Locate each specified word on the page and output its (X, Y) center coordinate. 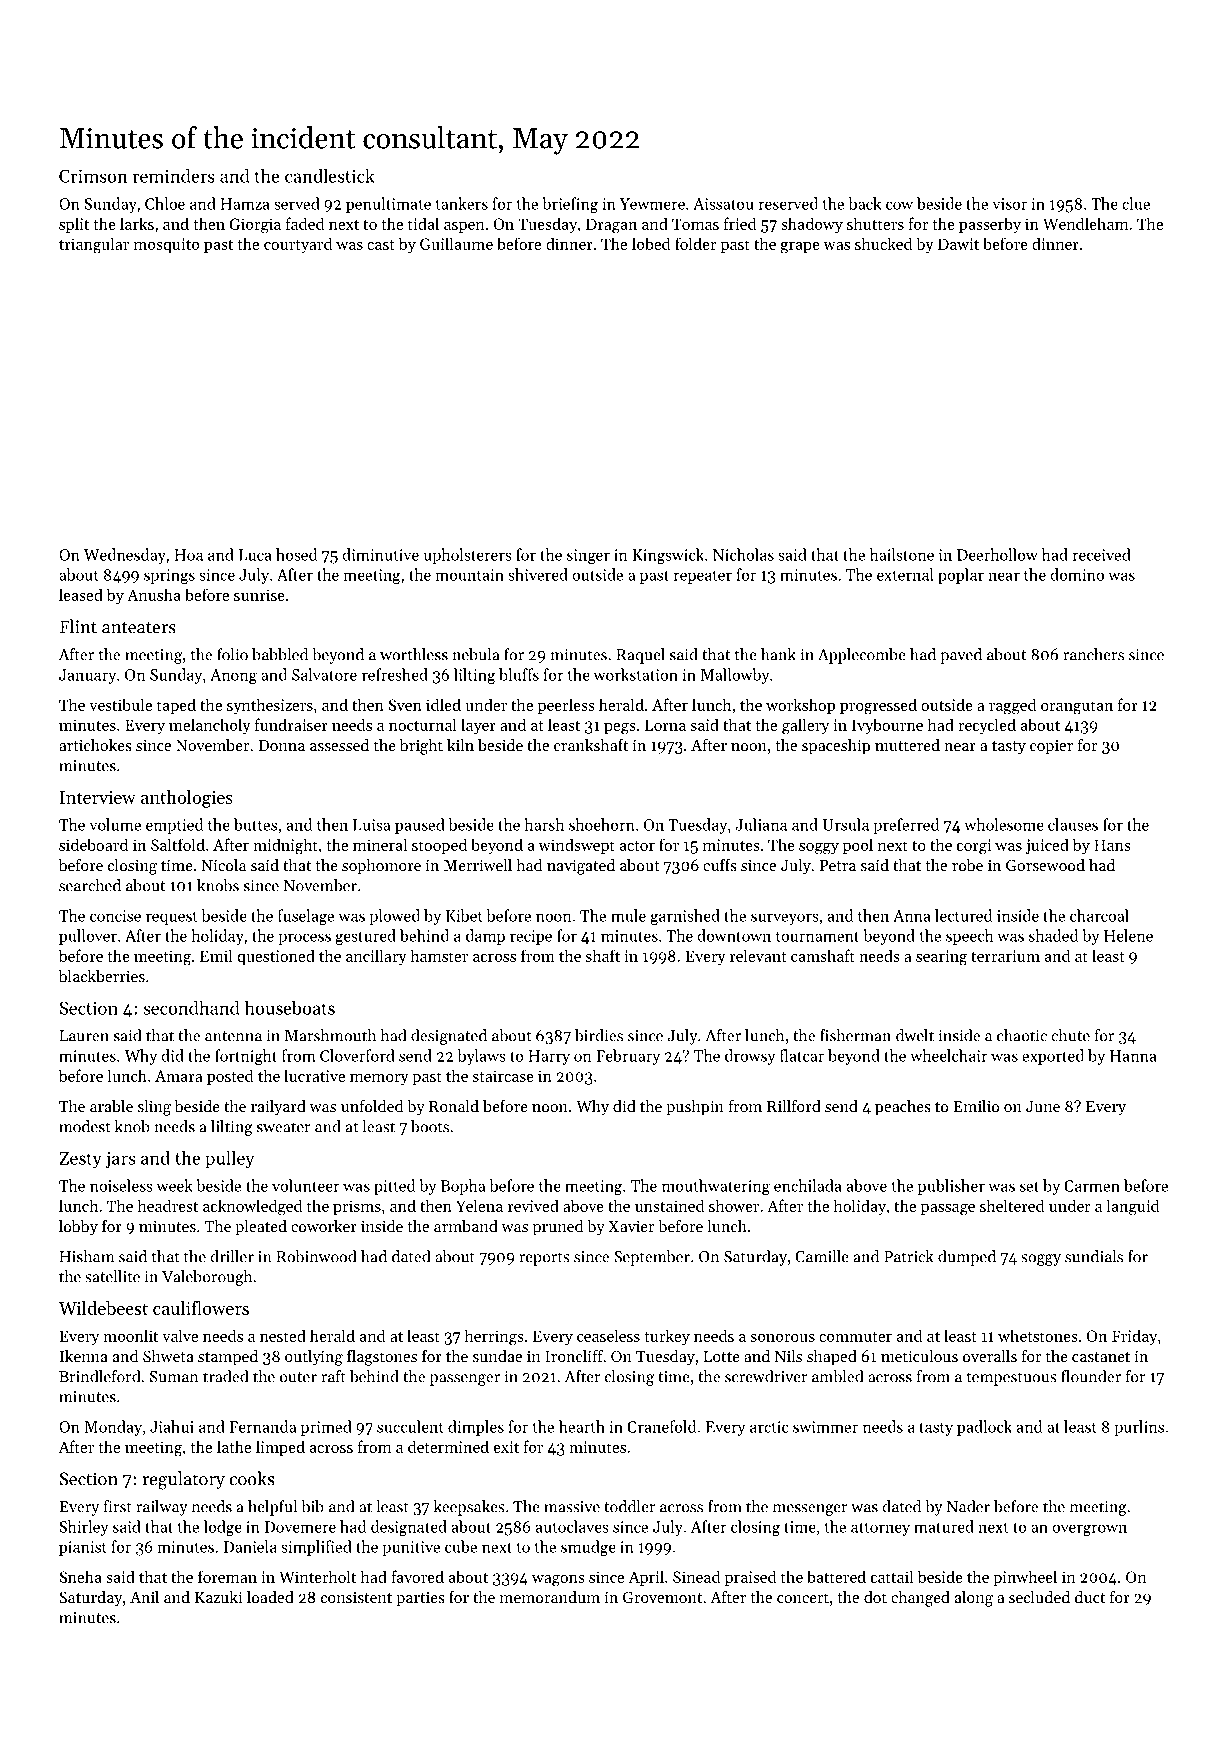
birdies (599, 1035)
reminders (174, 176)
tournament (817, 936)
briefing (570, 205)
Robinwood (316, 1256)
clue (1136, 203)
